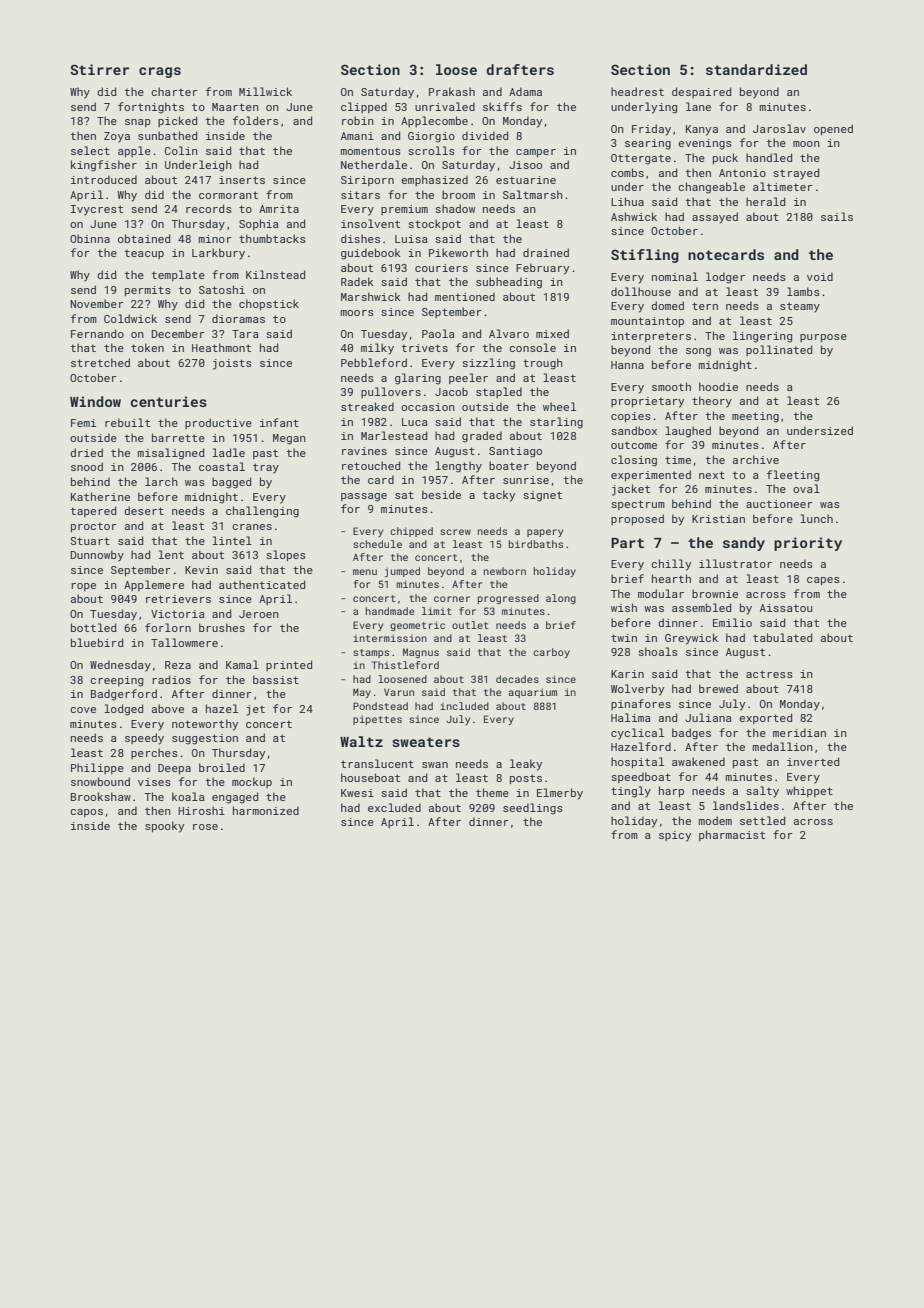 This screenshot has height=1308, width=924. What do you see at coordinates (536, 544) in the screenshot?
I see `birdbaths` at bounding box center [536, 544].
